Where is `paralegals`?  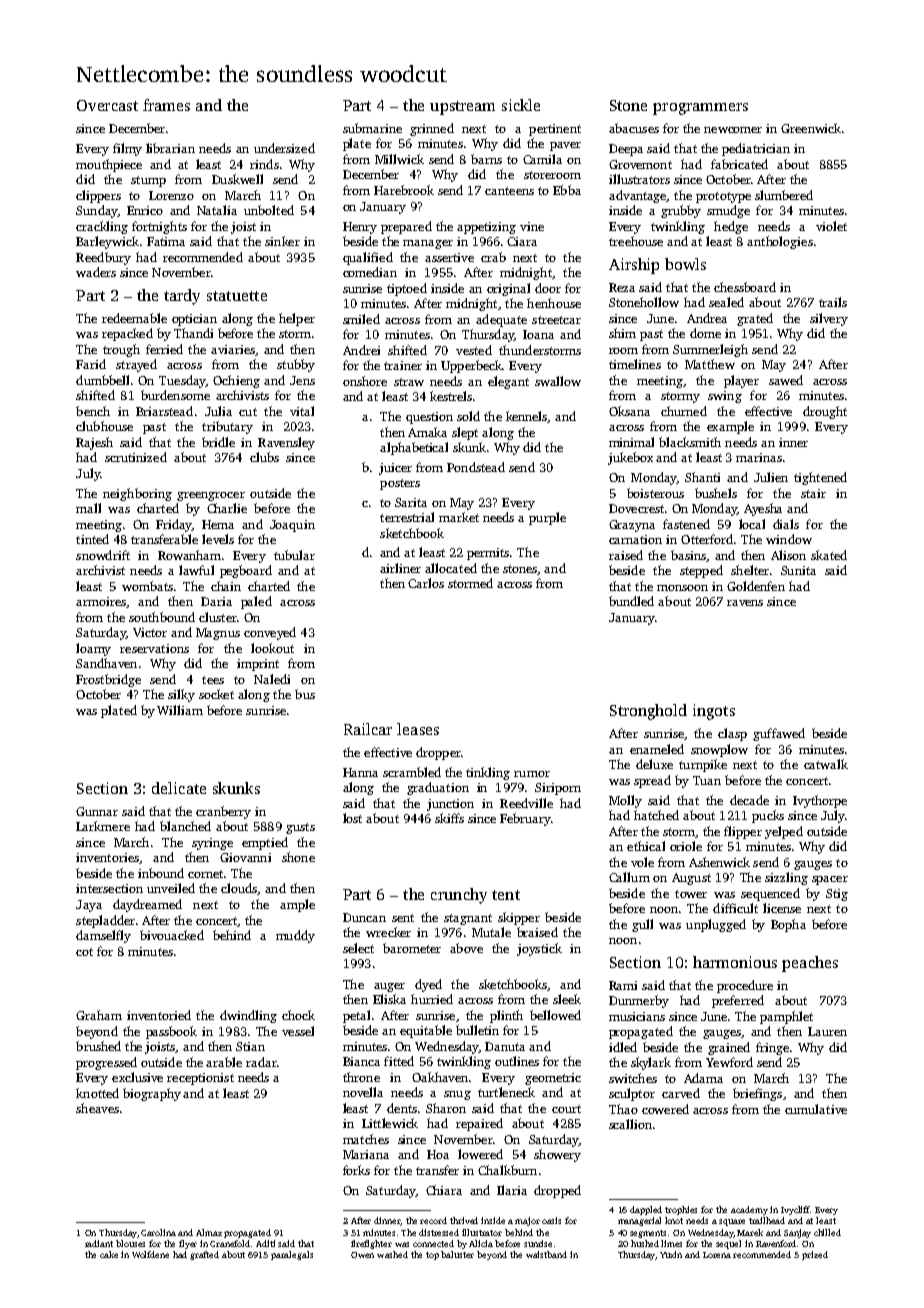 paralegals is located at coordinates (292, 1255).
